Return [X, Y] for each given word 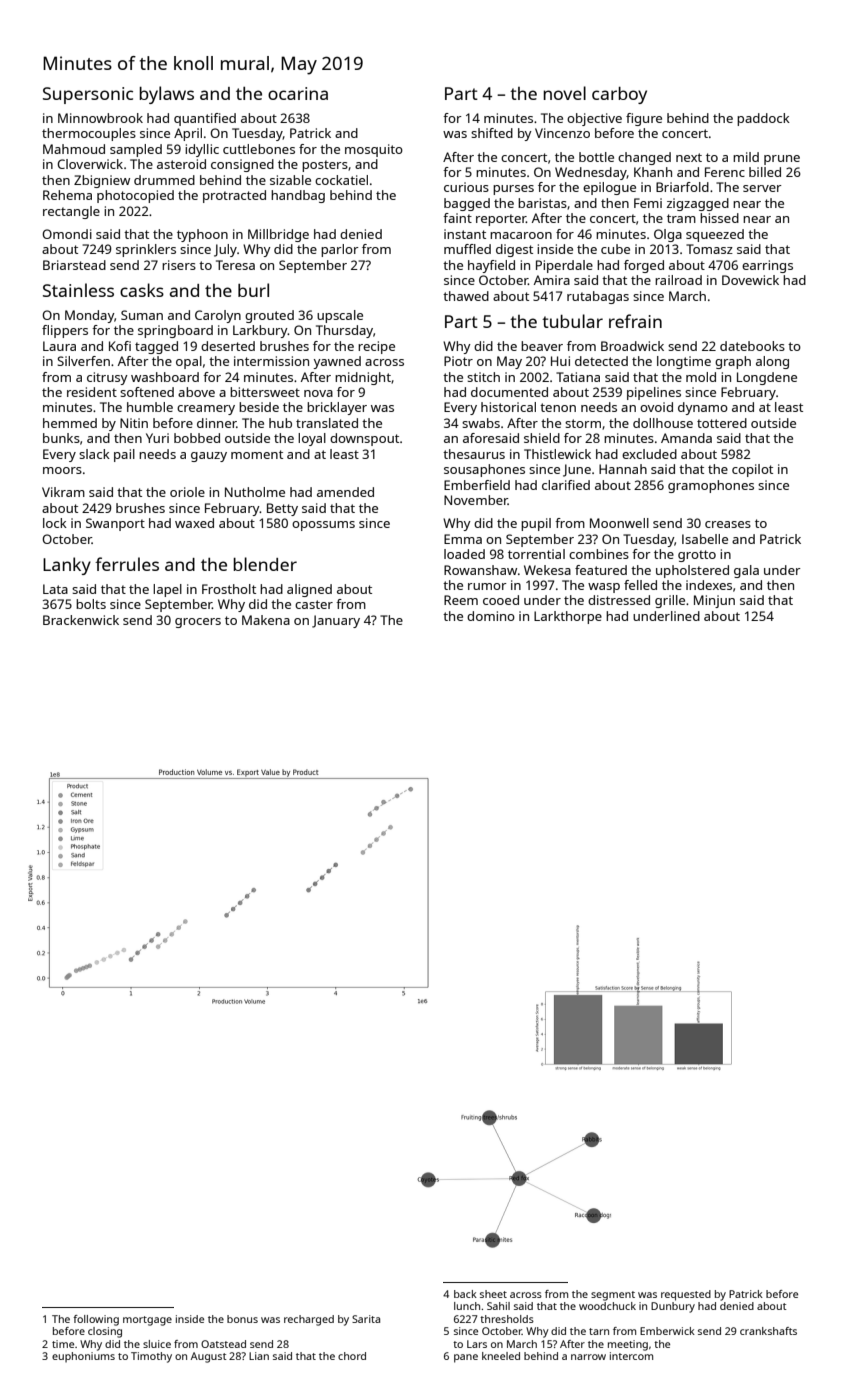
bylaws [166, 95]
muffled [467, 249]
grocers [198, 623]
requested [686, 1295]
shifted [492, 133]
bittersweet [265, 392]
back [465, 1294]
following [96, 1320]
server [762, 188]
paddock [763, 119]
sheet [493, 1294]
